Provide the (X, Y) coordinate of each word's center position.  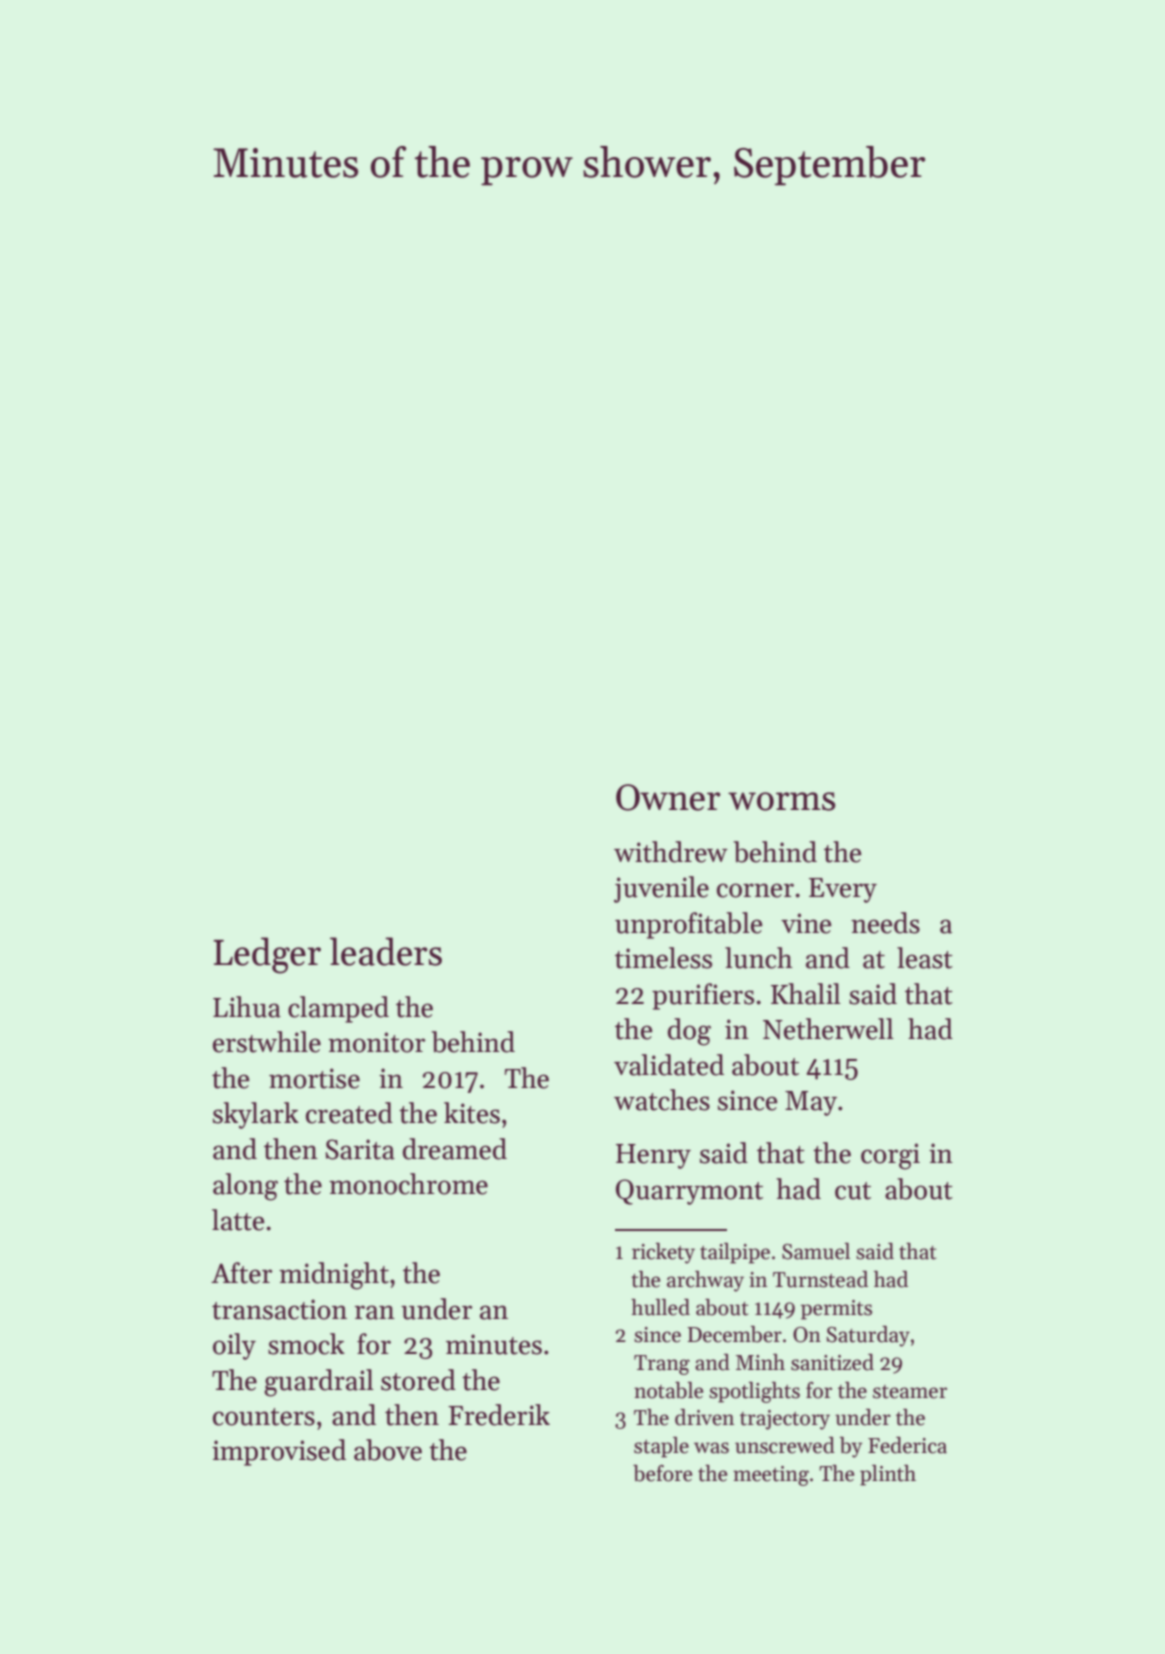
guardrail (319, 1383)
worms (782, 801)
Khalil (806, 994)
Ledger (267, 955)
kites (472, 1113)
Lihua (247, 1007)
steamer (910, 1392)
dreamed (455, 1149)
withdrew (671, 852)
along (245, 1187)
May (811, 1103)
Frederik (499, 1415)
